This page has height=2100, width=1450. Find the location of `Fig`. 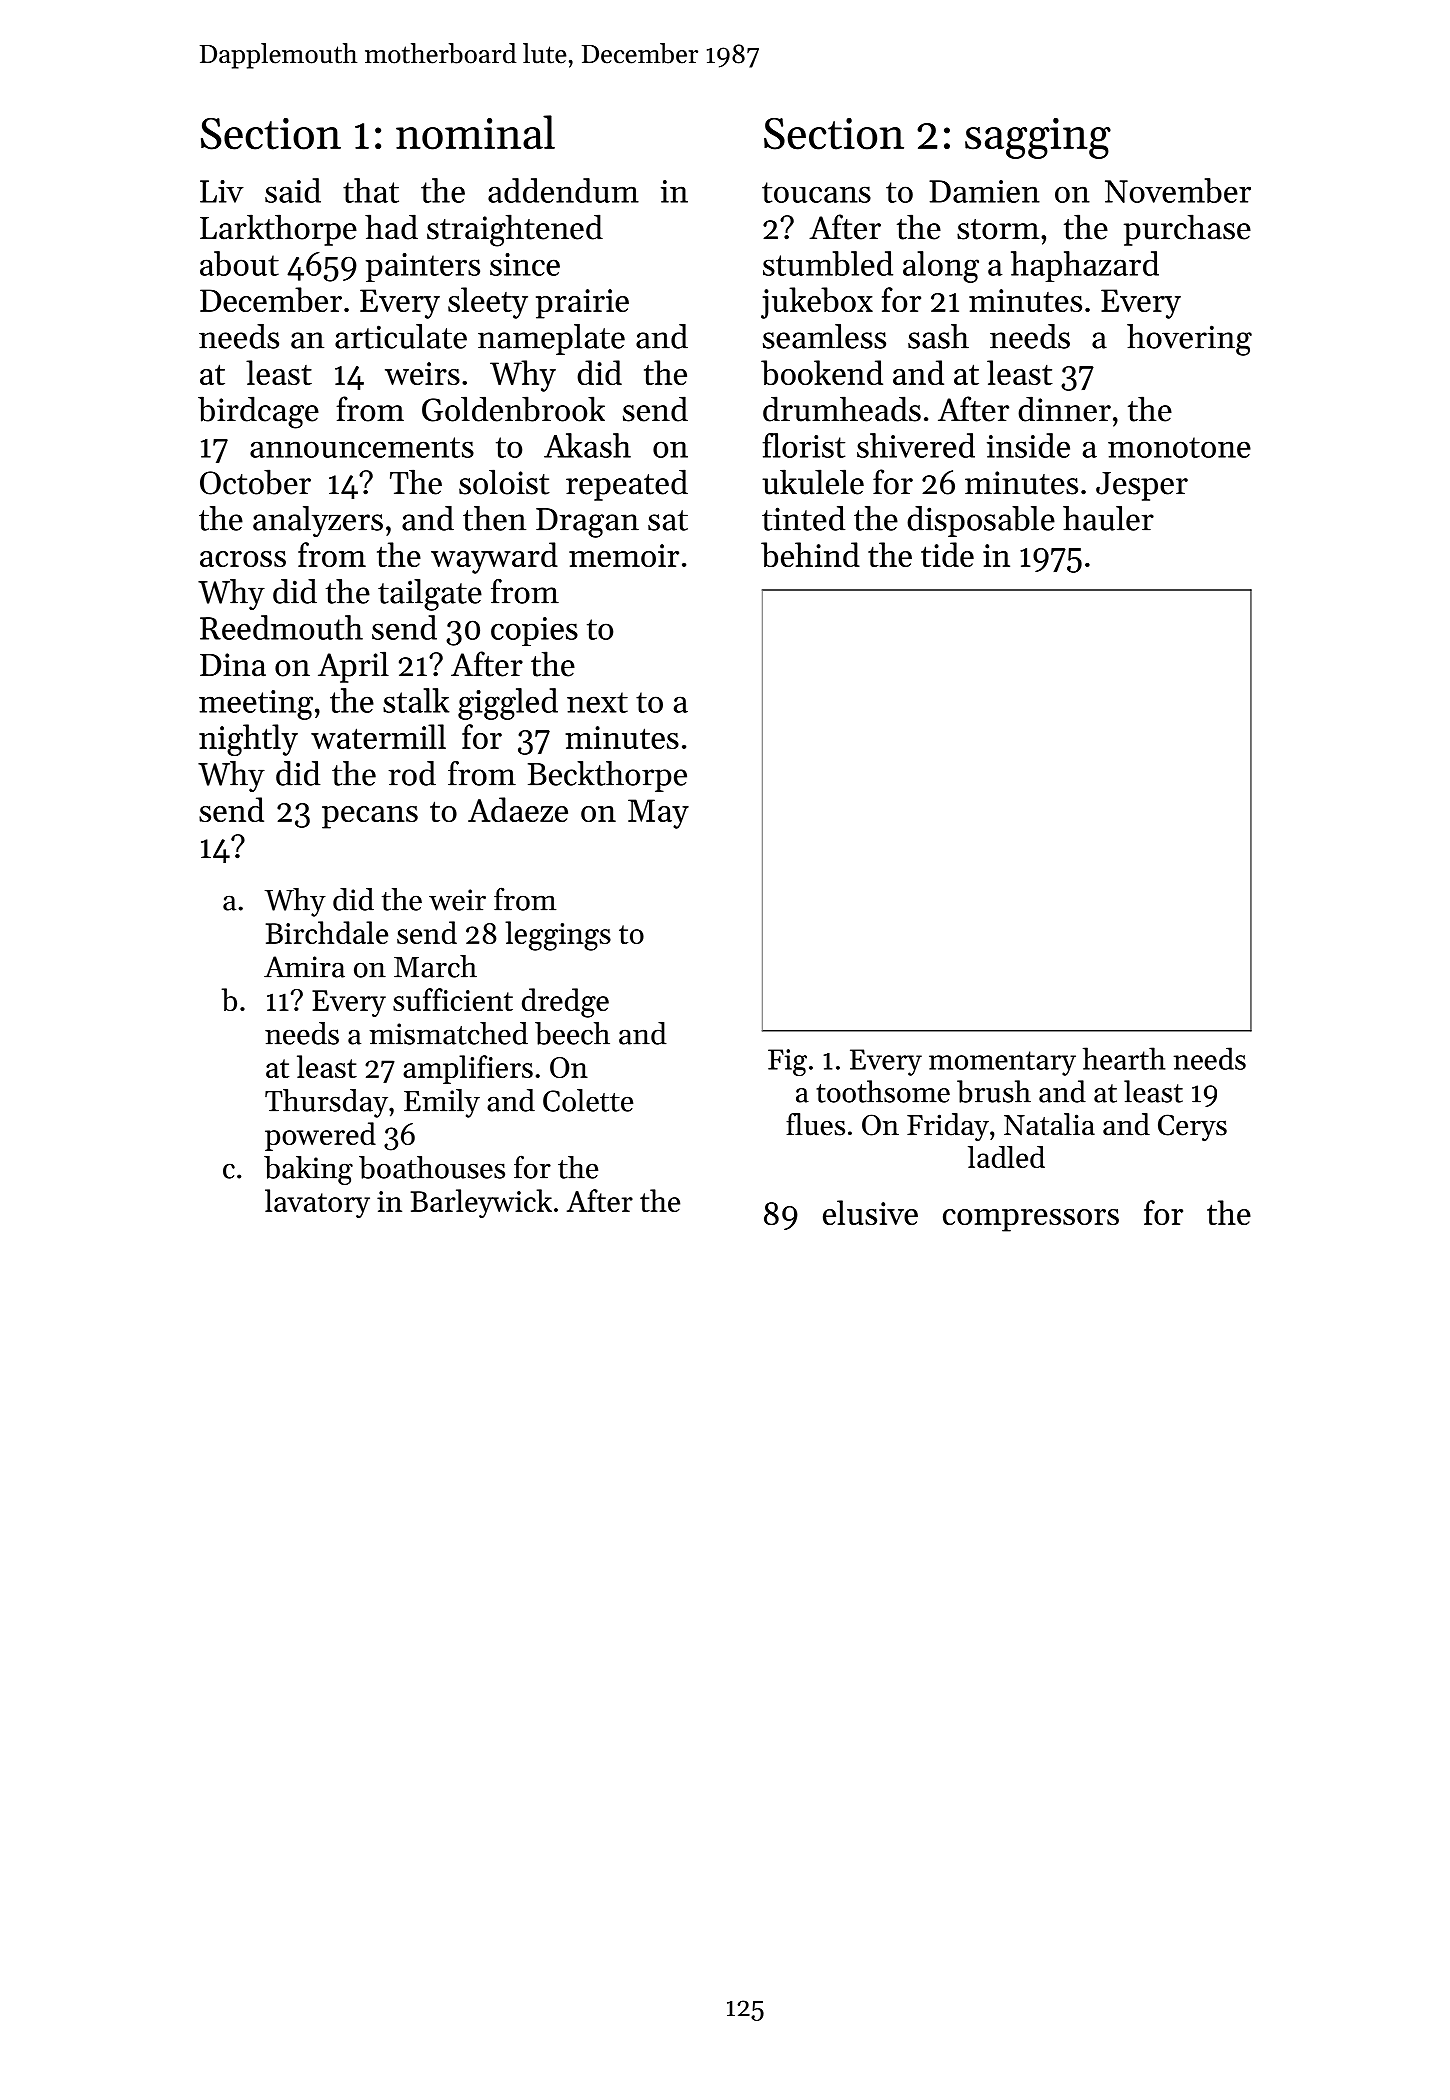

Fig is located at coordinates (787, 1062).
